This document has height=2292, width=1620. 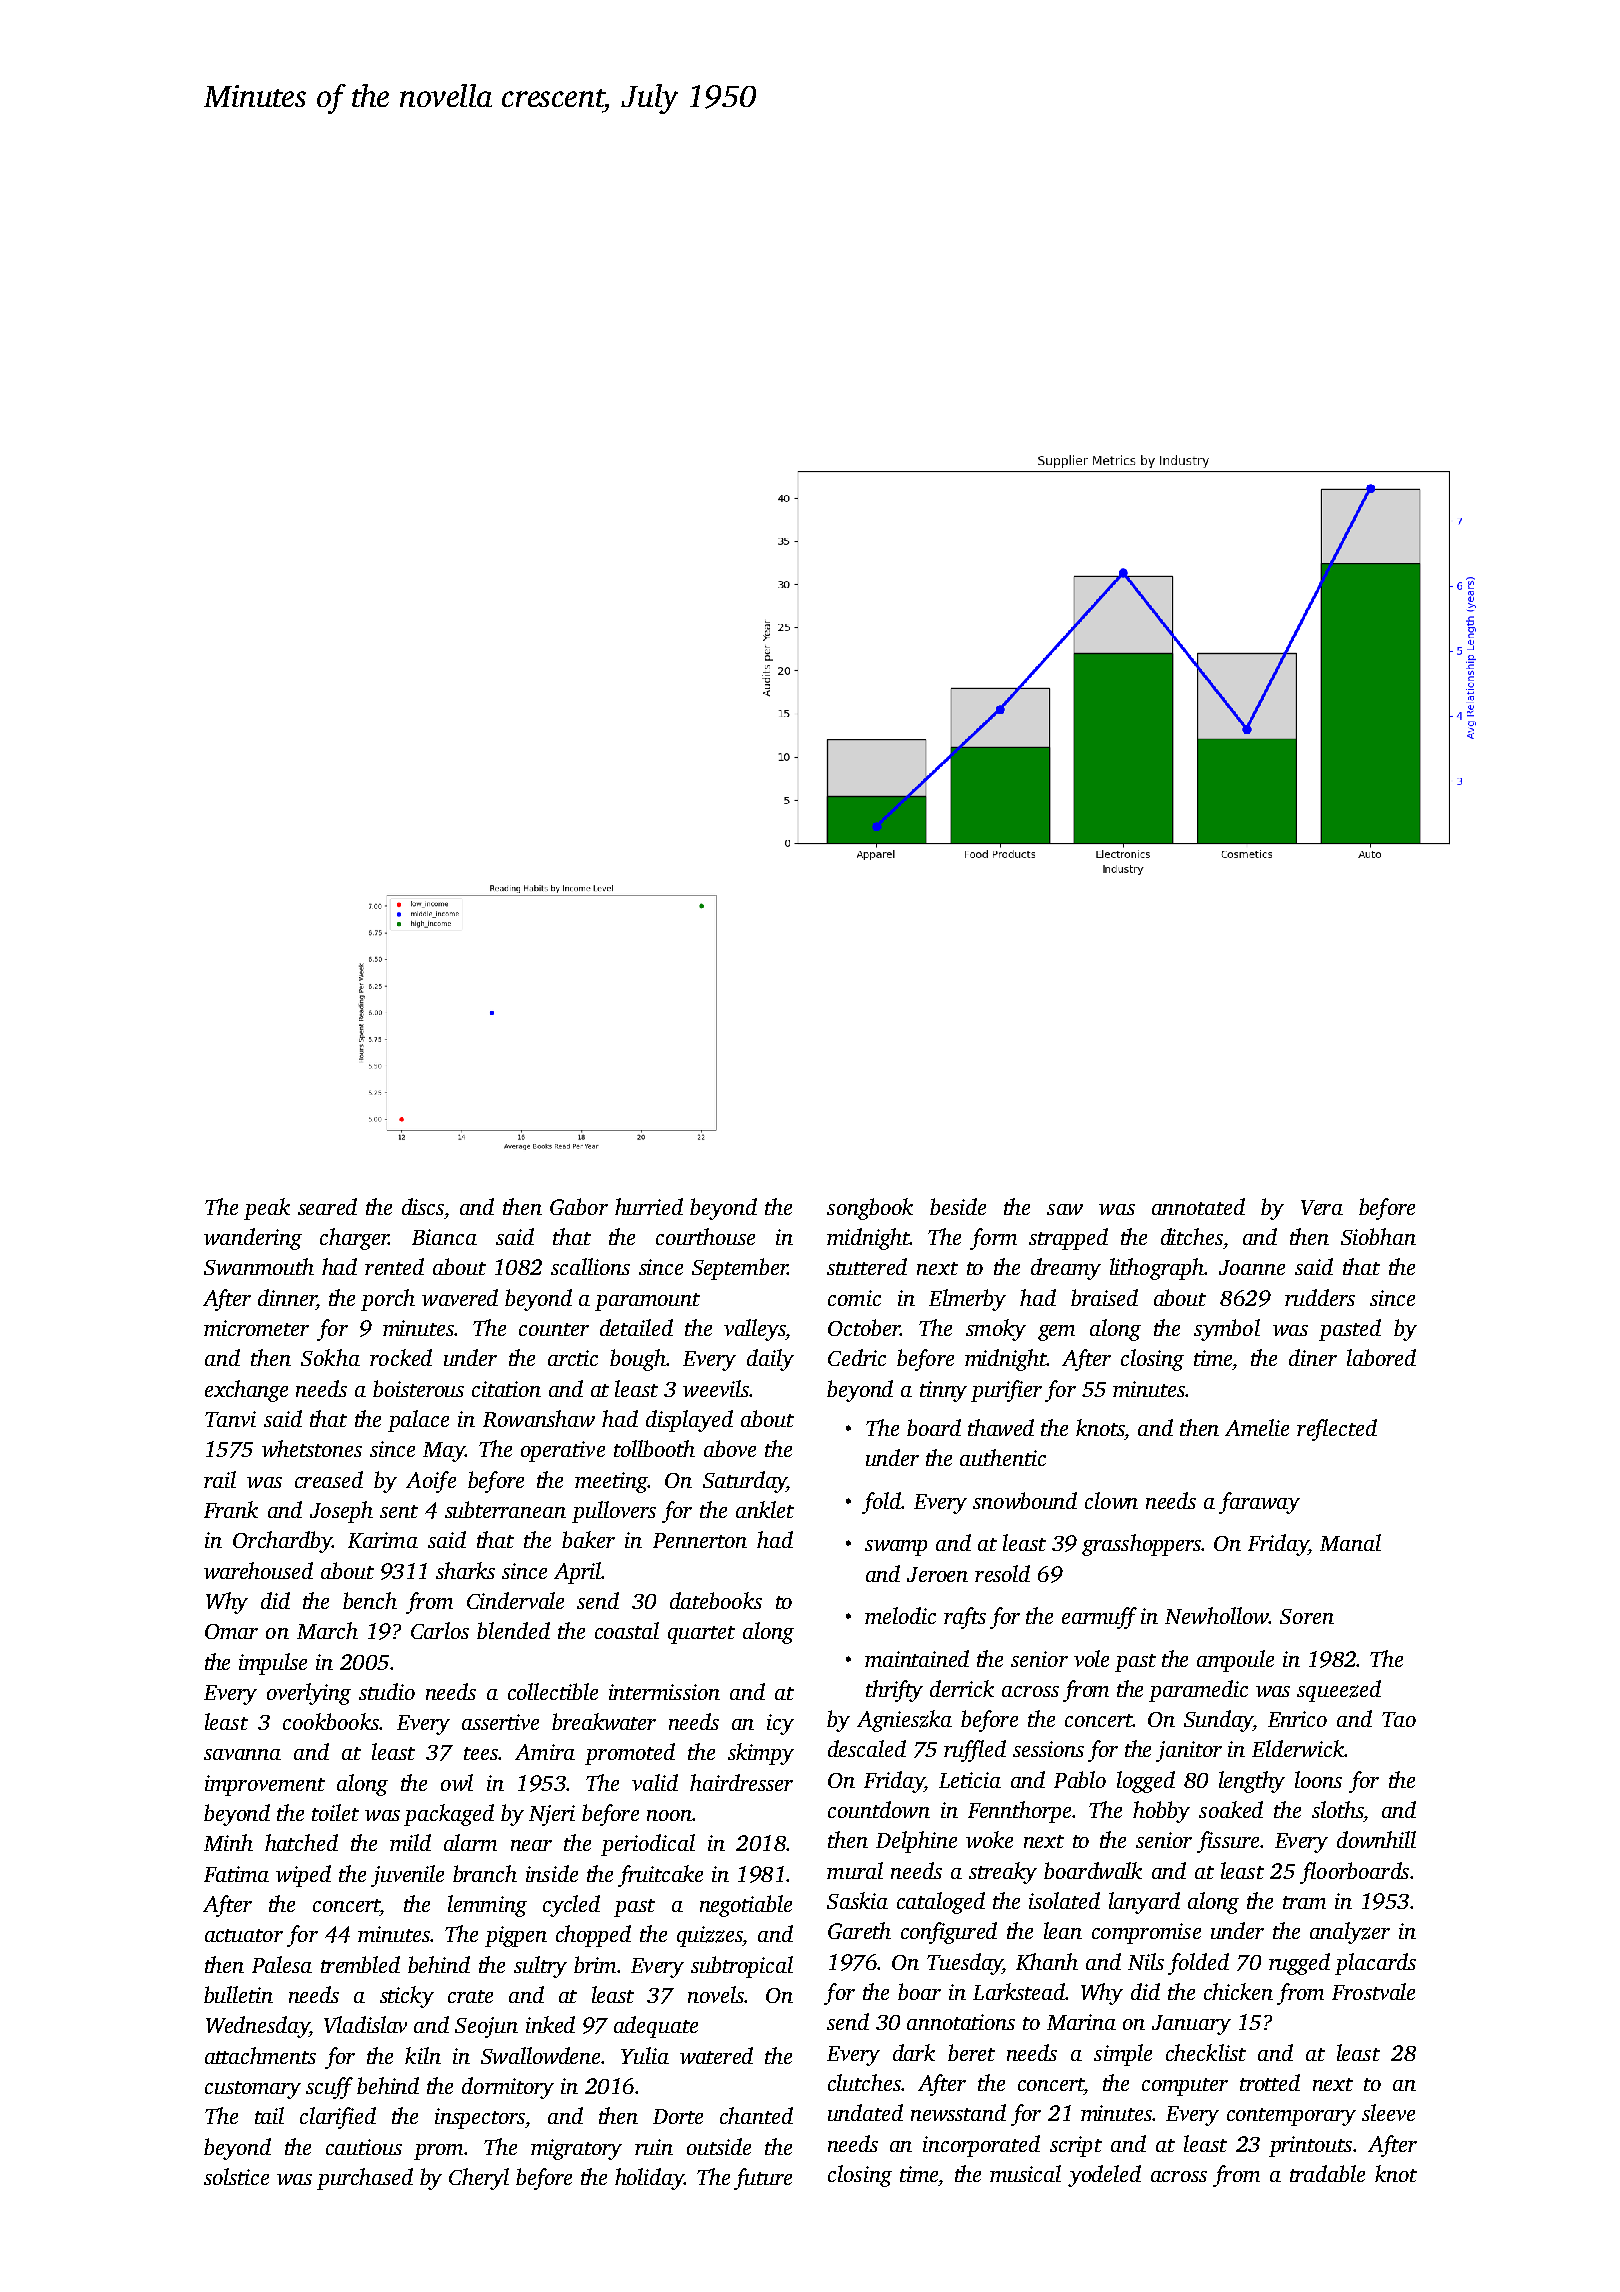 I want to click on Karima, so click(x=383, y=1540).
